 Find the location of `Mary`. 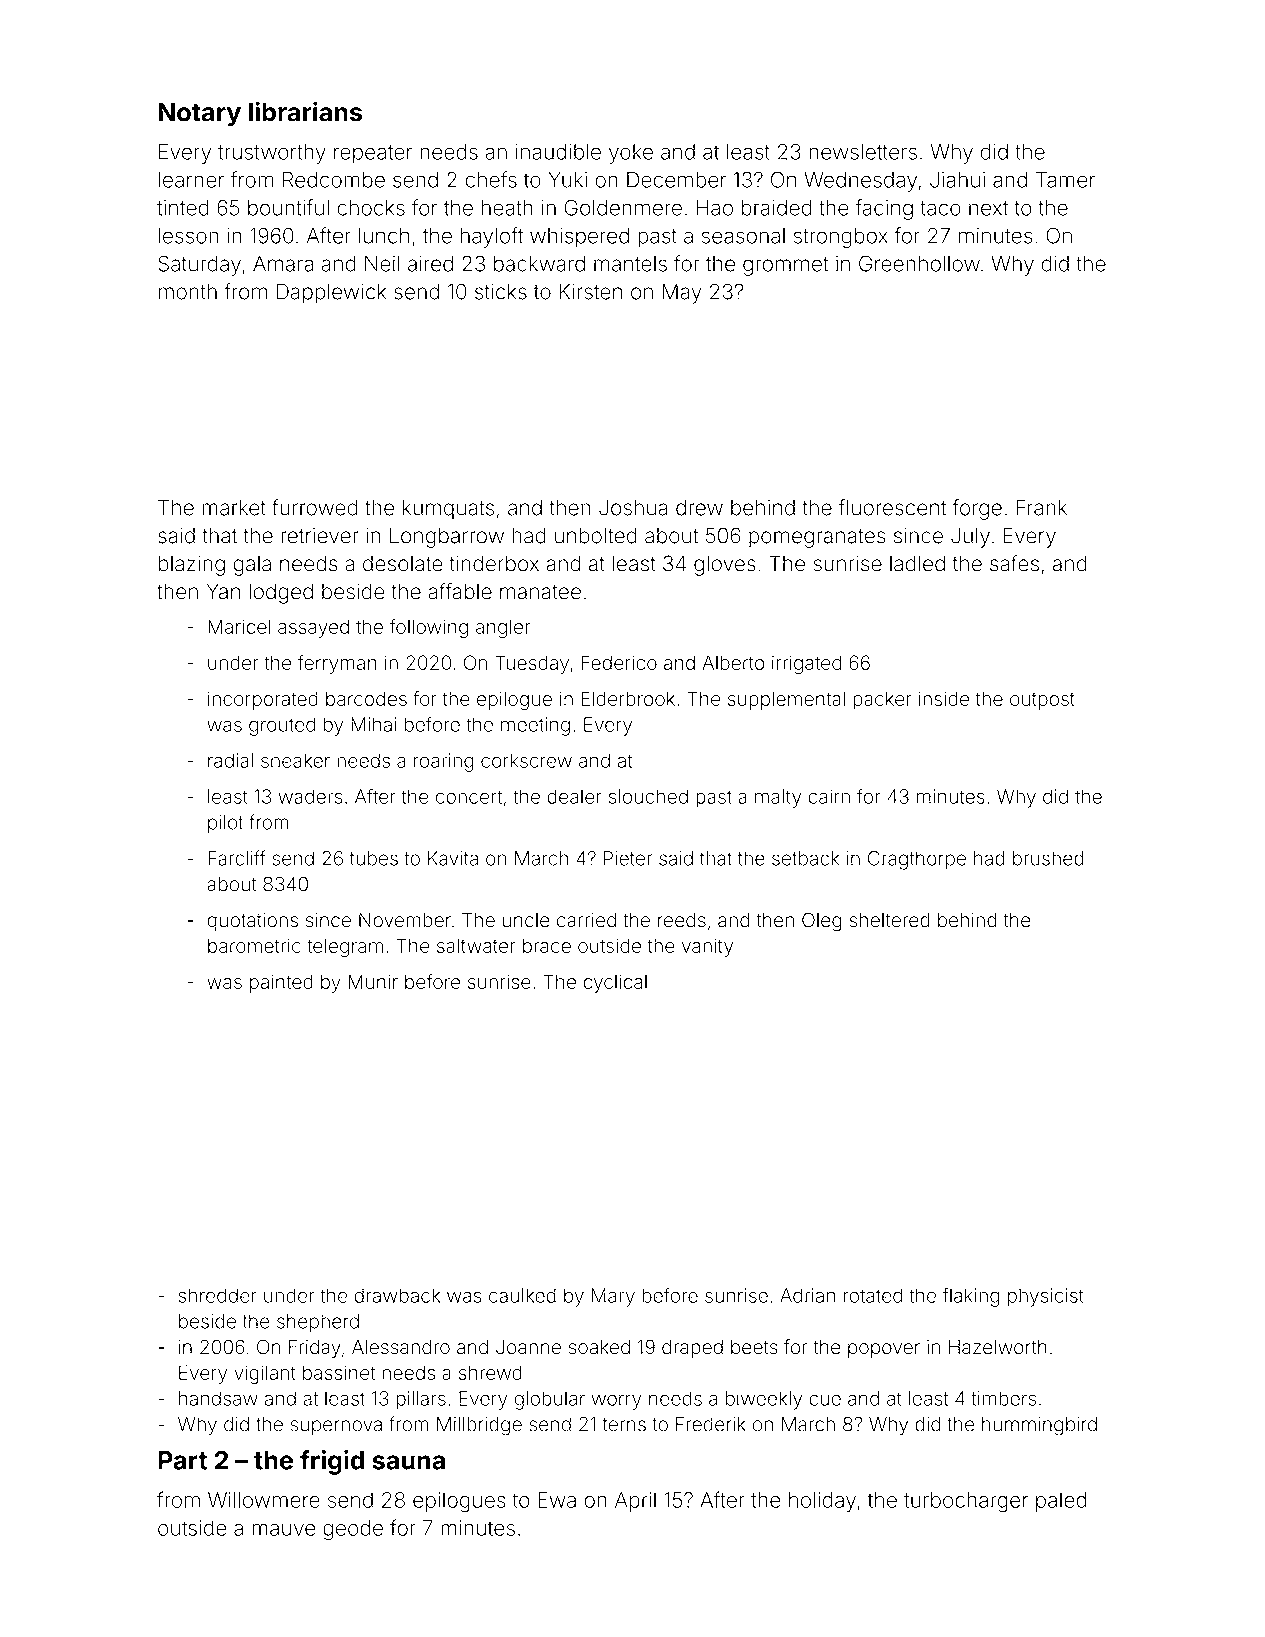

Mary is located at coordinates (613, 1297).
